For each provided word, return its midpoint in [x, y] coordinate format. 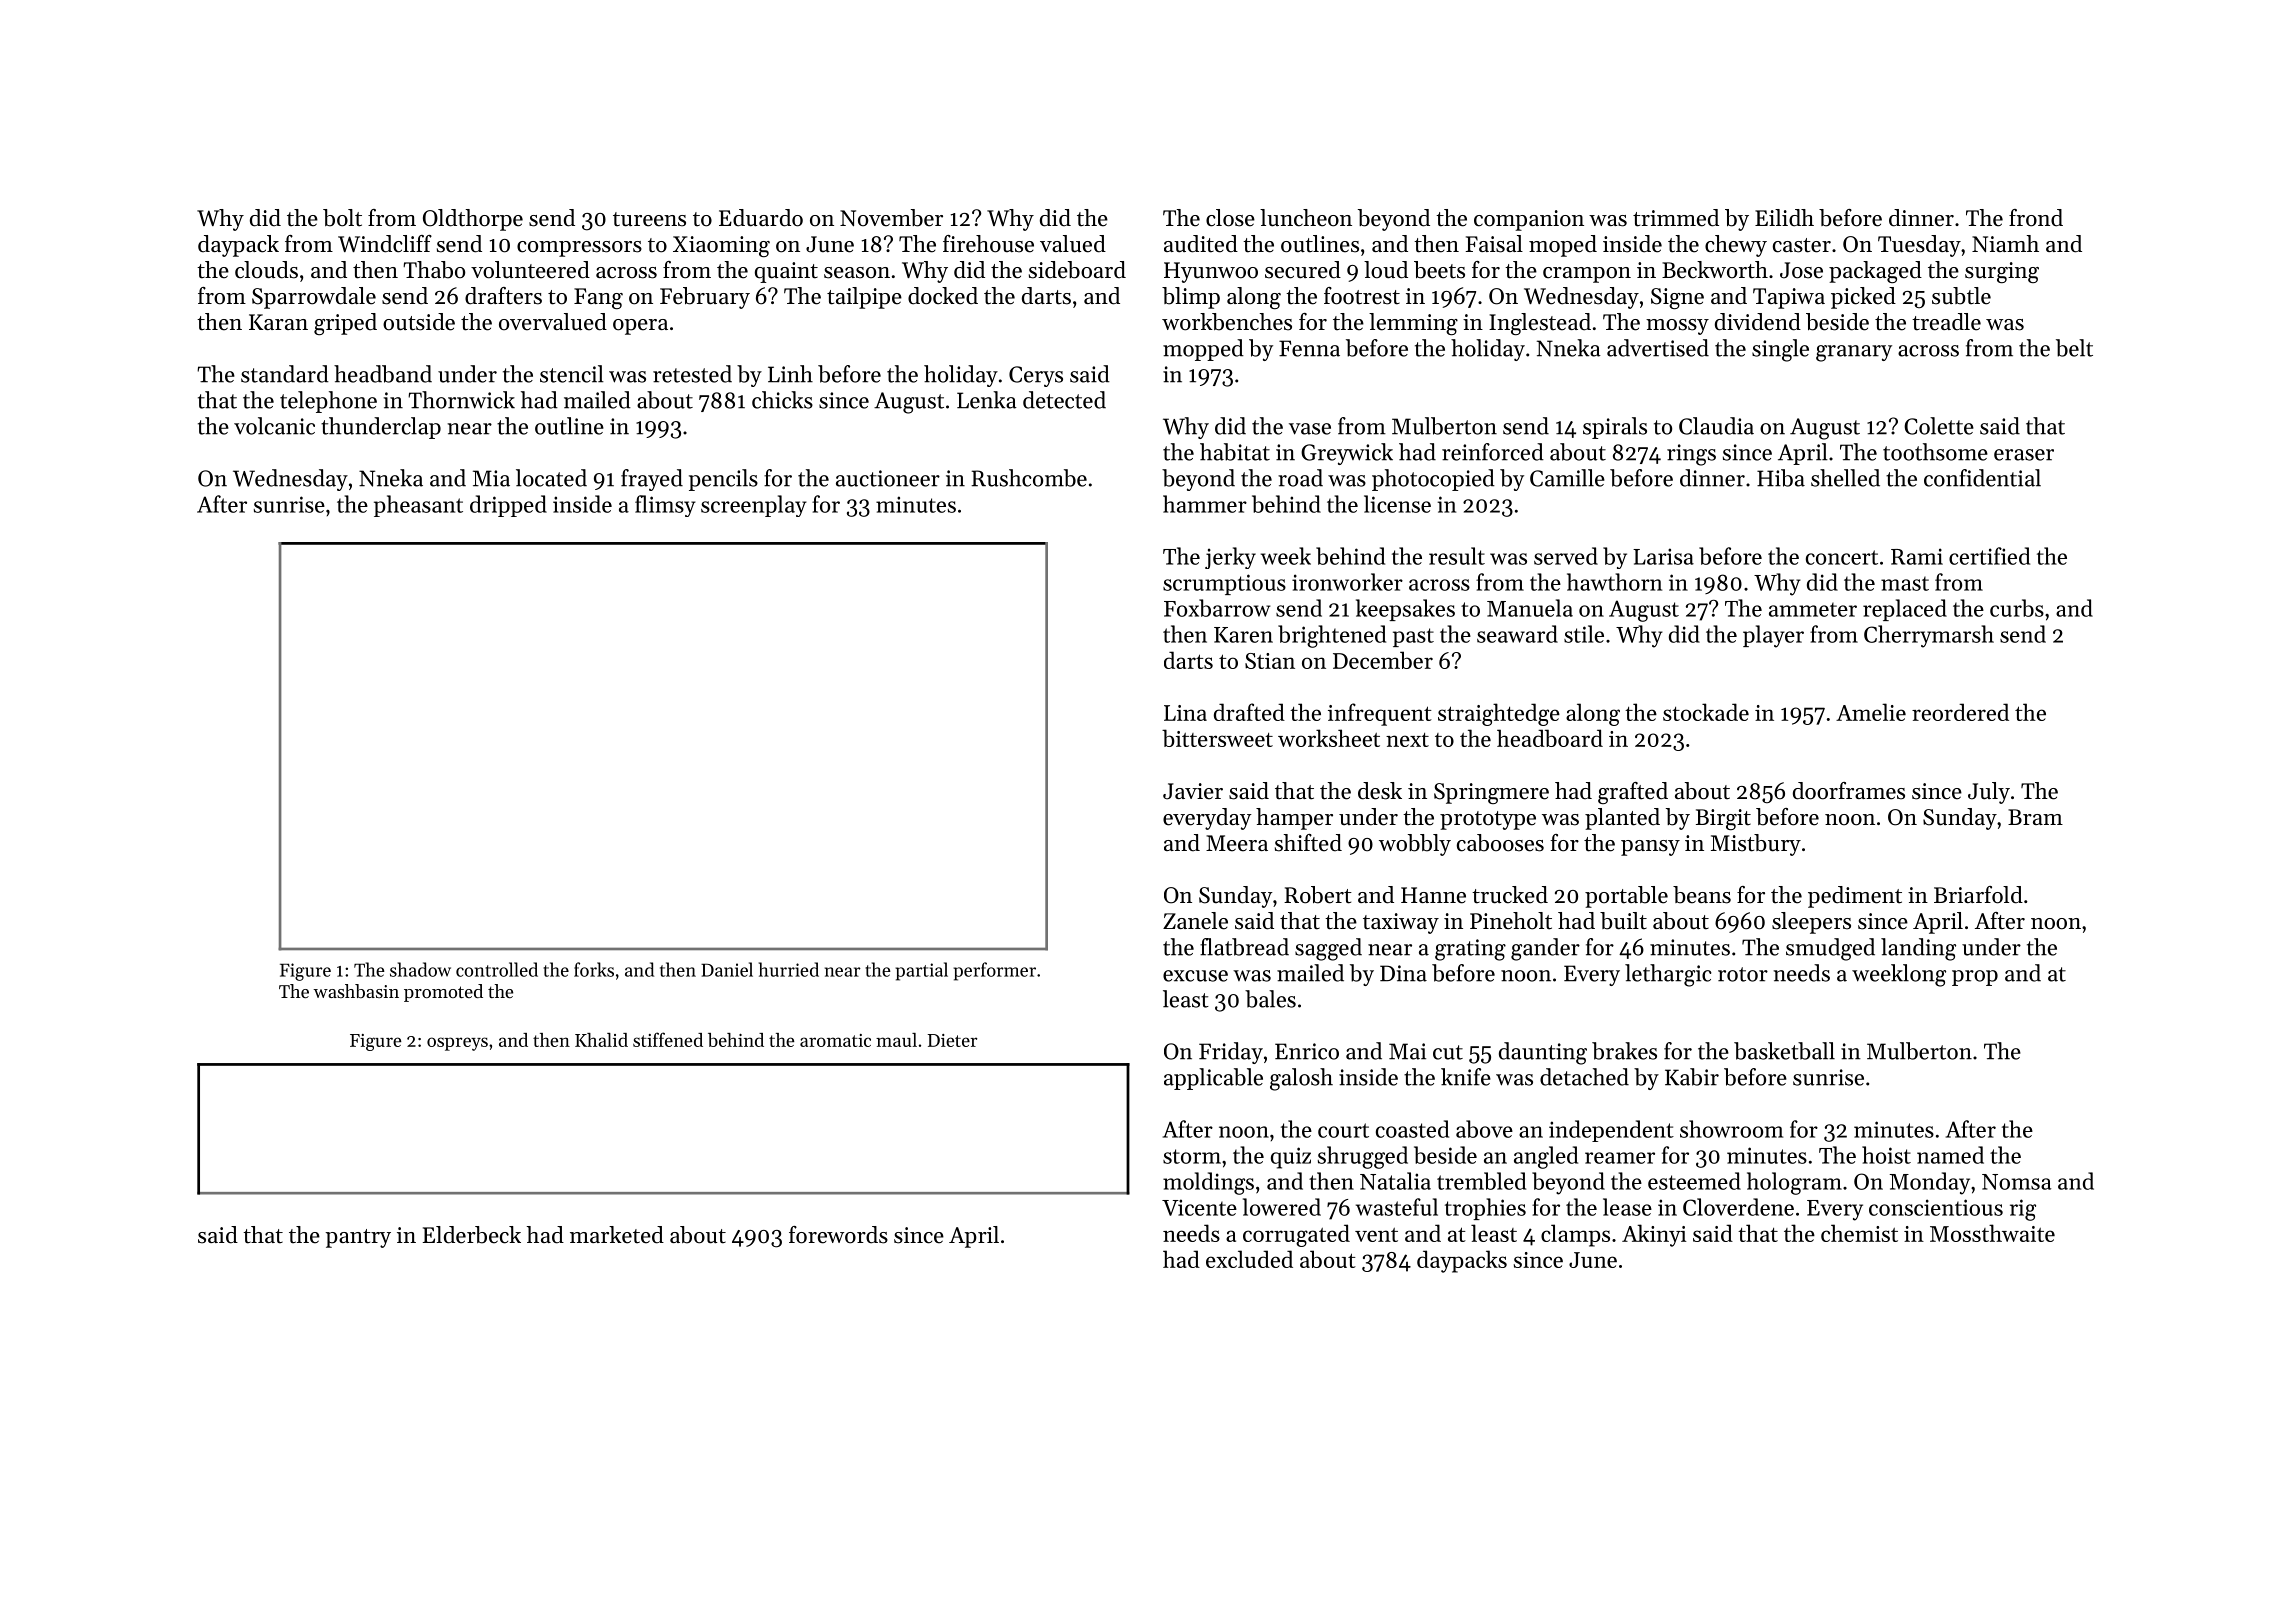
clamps [1575, 1235]
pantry [358, 1238]
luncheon [1306, 218]
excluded [1249, 1259]
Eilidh [1784, 218]
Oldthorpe [473, 220]
